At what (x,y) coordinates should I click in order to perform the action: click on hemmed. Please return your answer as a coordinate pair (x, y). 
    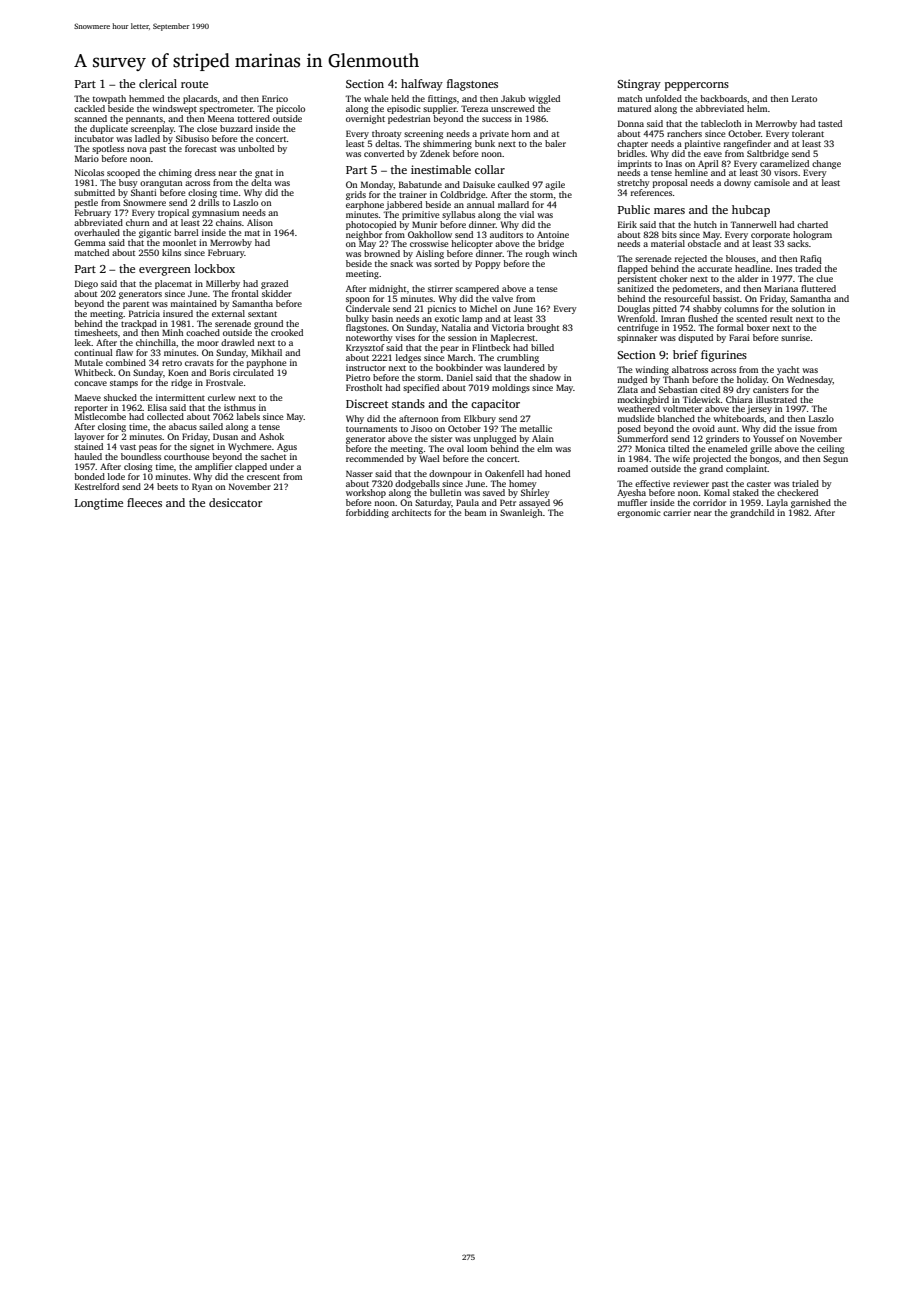
    Looking at the image, I should click on (146, 98).
